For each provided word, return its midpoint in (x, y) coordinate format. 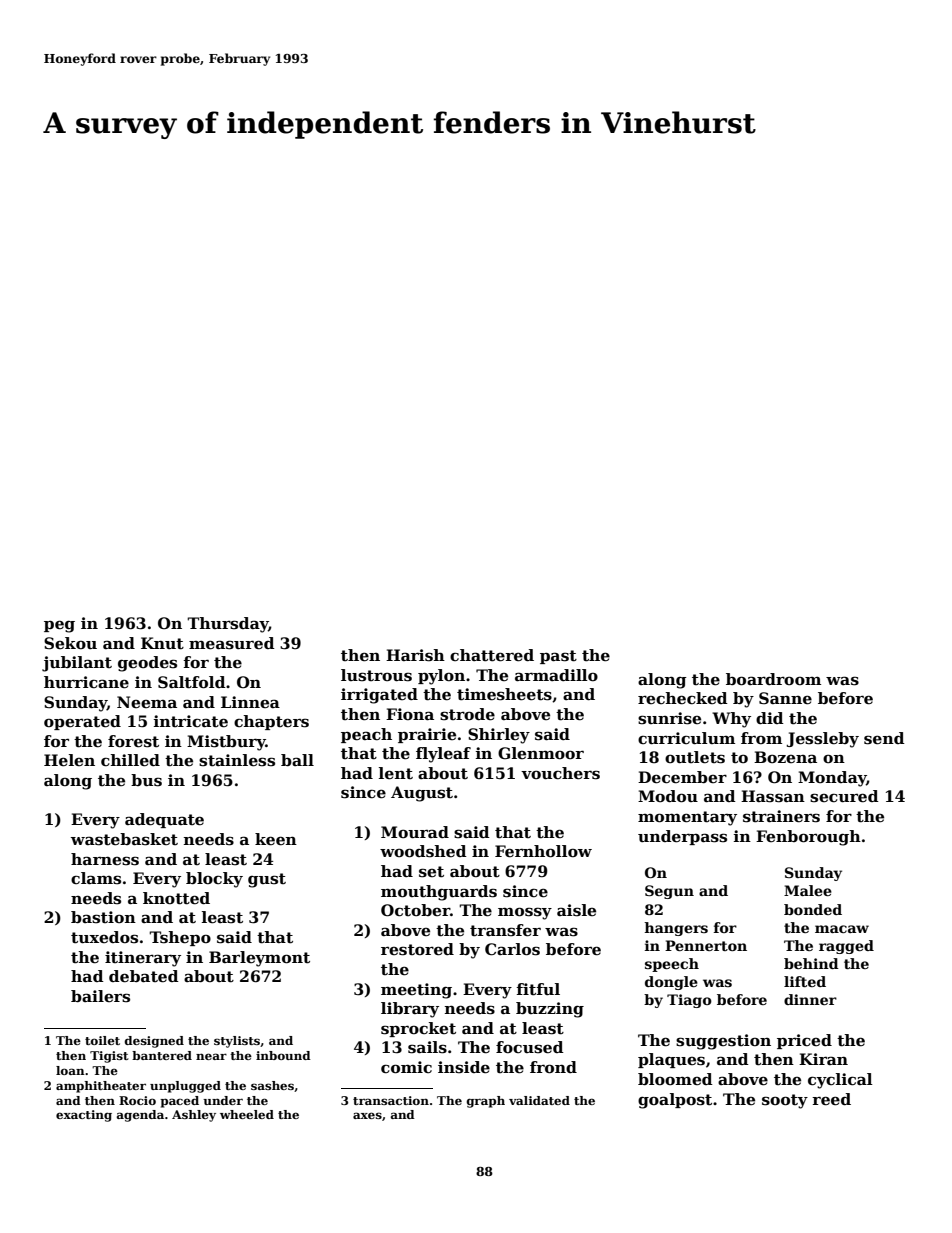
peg (59, 626)
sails (427, 1047)
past (558, 657)
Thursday (227, 625)
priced (804, 1041)
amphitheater (101, 1087)
